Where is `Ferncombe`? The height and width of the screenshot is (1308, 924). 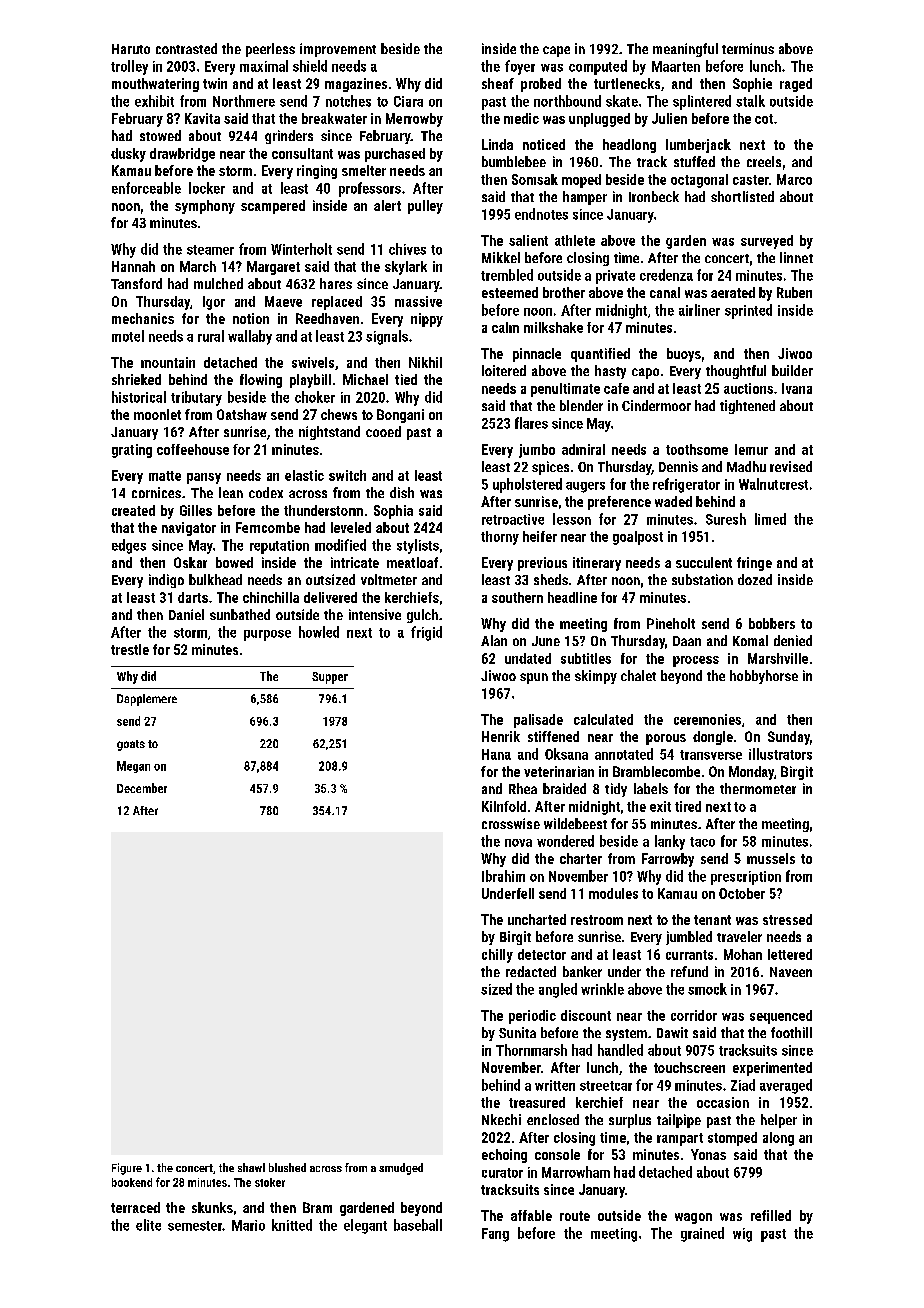
Ferncombe is located at coordinates (268, 527).
